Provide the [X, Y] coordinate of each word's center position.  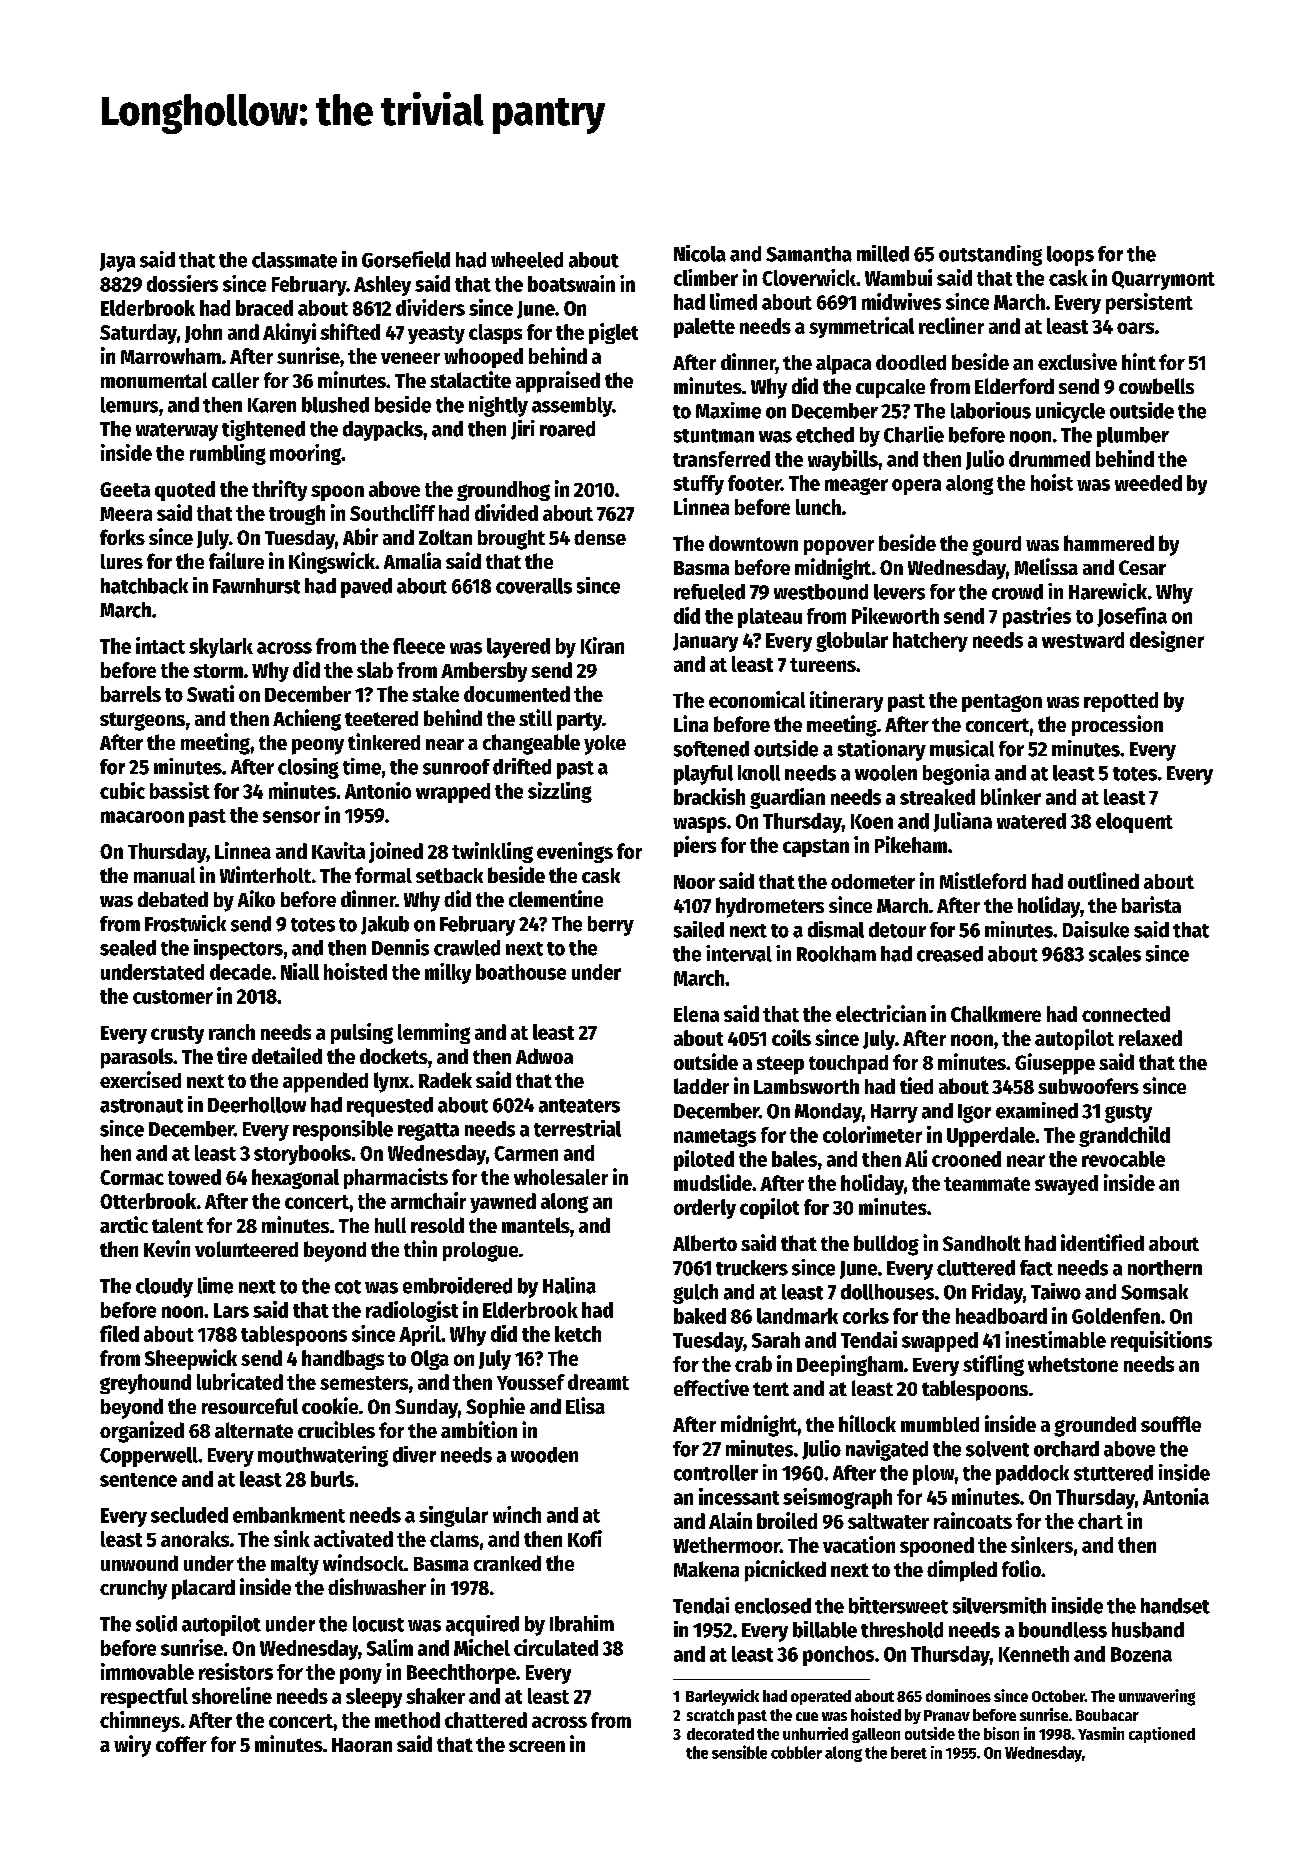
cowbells [1156, 386]
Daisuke [1096, 929]
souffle [1171, 1424]
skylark [221, 648]
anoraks [195, 1539]
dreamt [598, 1382]
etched [825, 435]
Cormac [132, 1177]
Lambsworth [806, 1086]
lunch [818, 507]
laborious [991, 410]
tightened [263, 430]
